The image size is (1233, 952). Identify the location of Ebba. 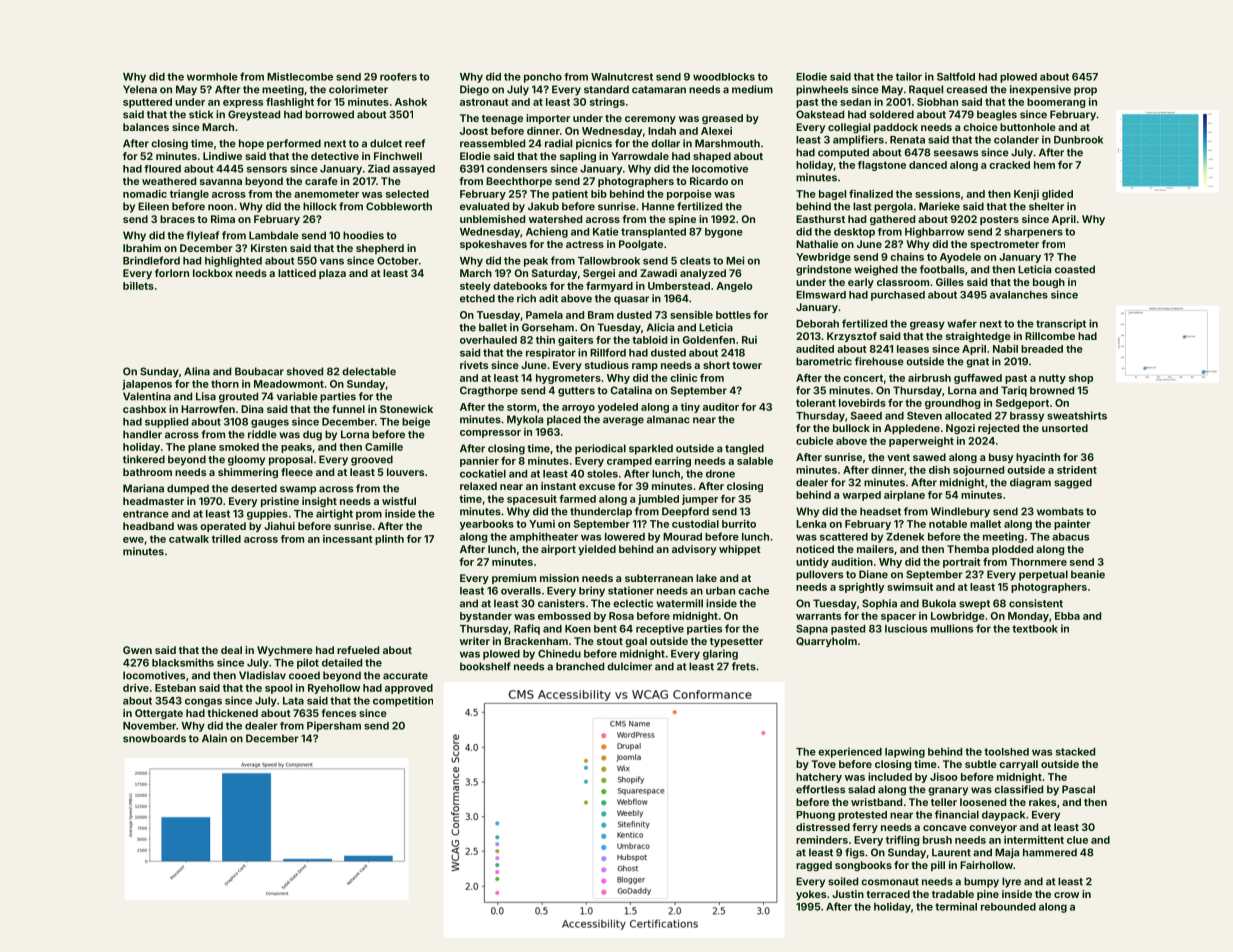
(1067, 616).
